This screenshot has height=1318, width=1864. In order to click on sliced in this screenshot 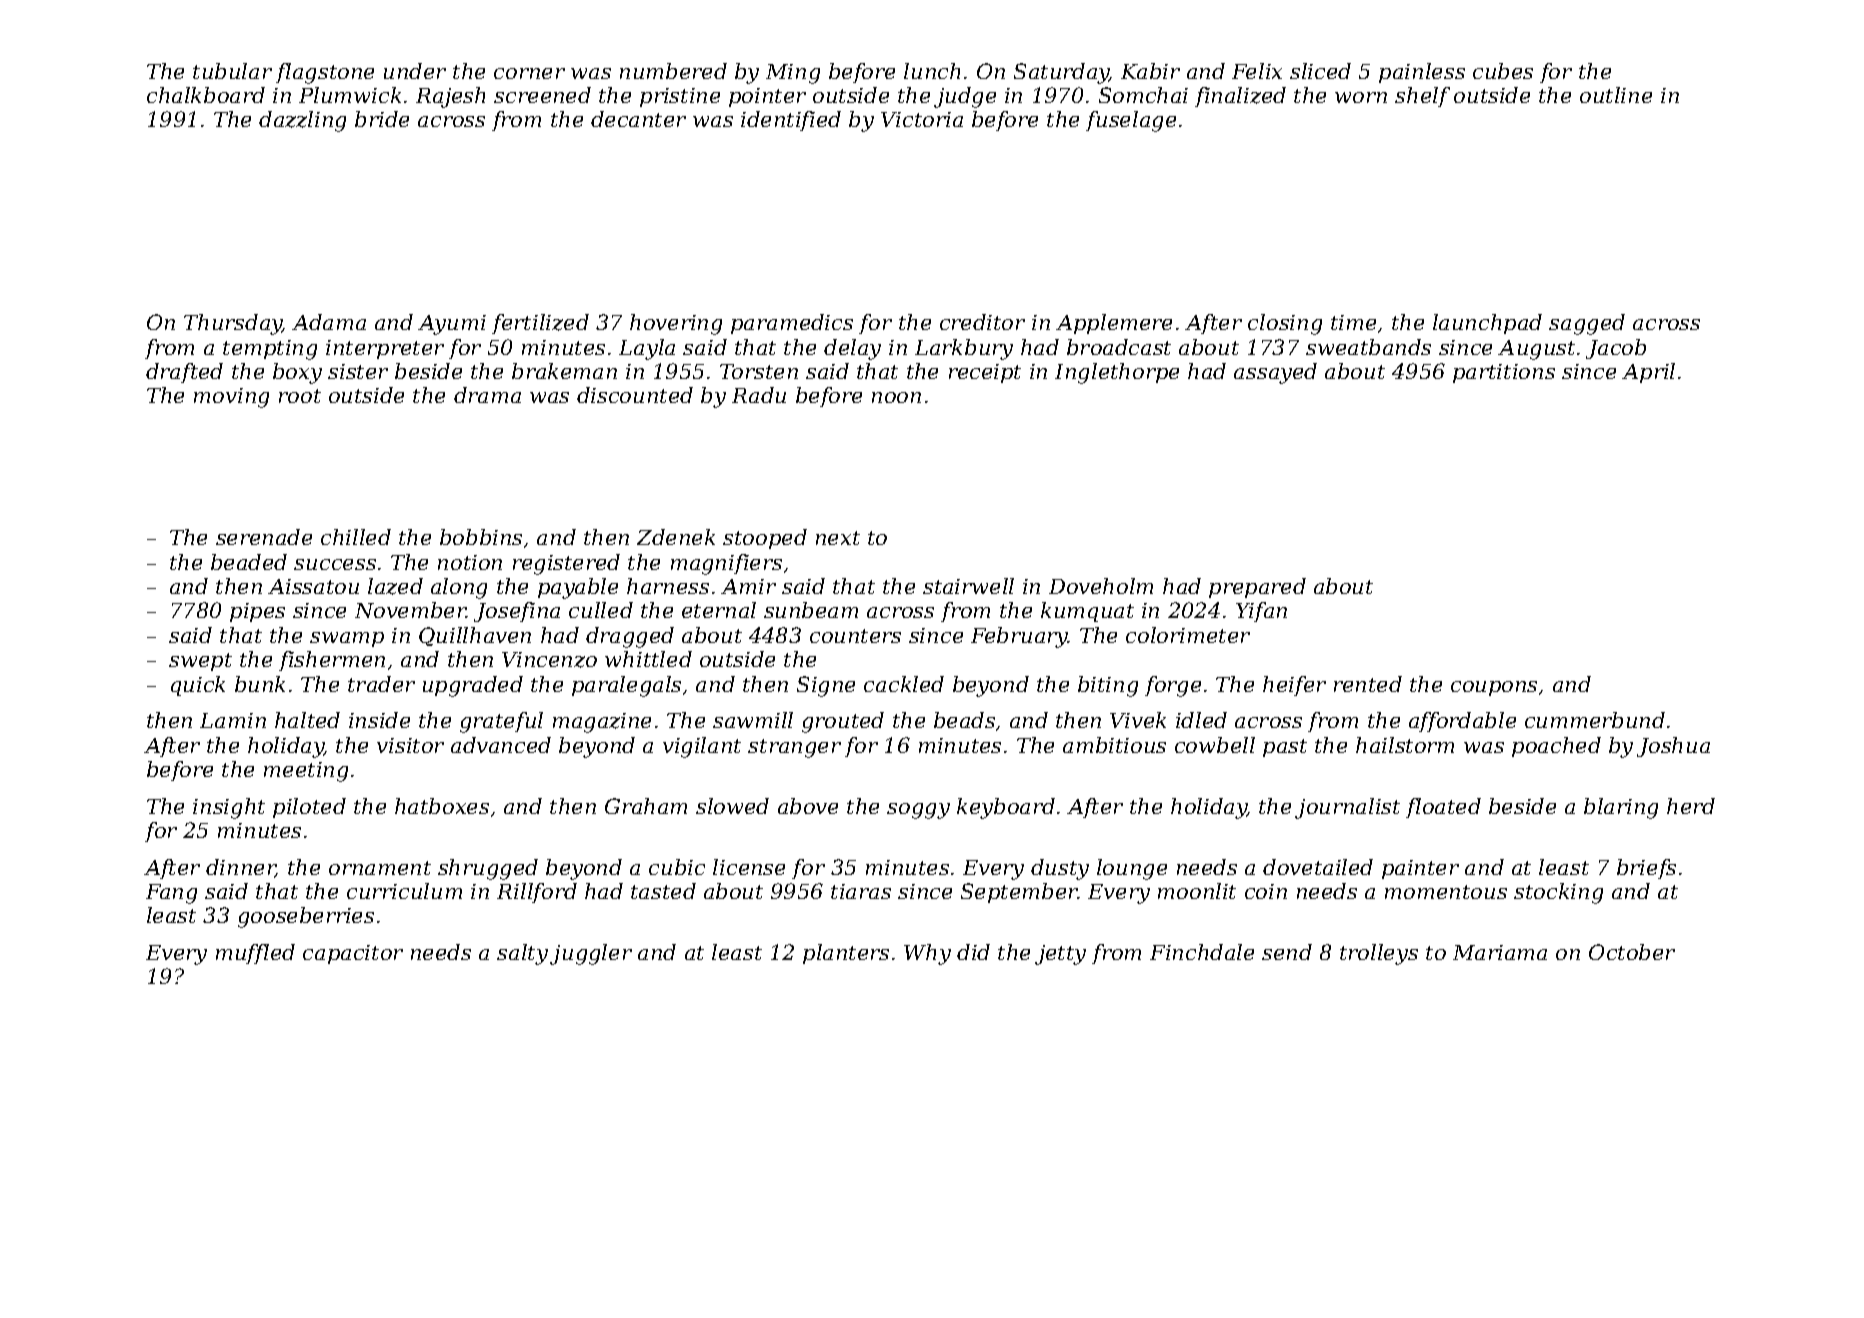, I will do `click(1320, 71)`.
